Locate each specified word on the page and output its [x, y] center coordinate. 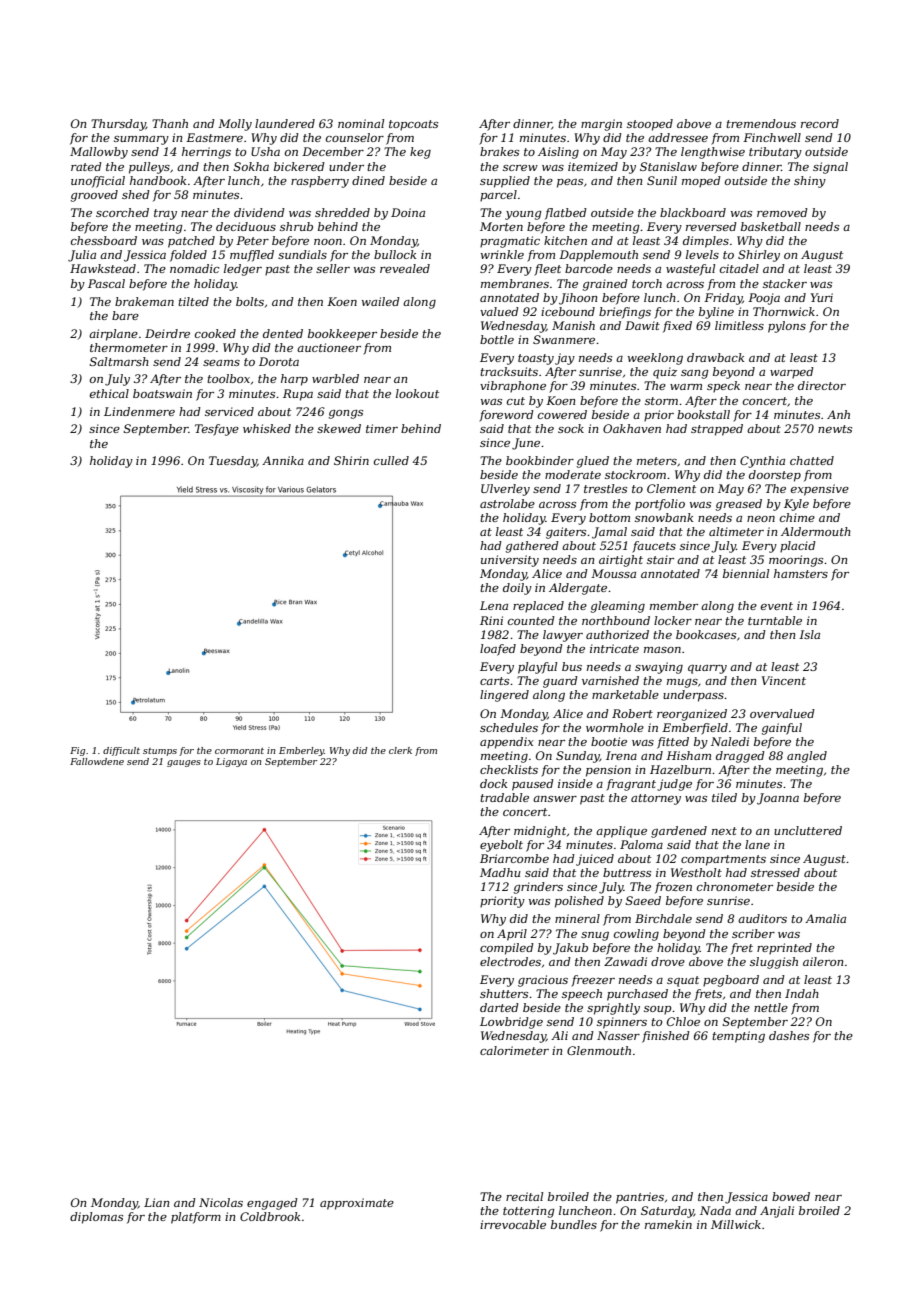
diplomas [96, 1218]
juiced [595, 860]
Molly [235, 125]
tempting [738, 1037]
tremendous [761, 123]
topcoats [413, 125]
